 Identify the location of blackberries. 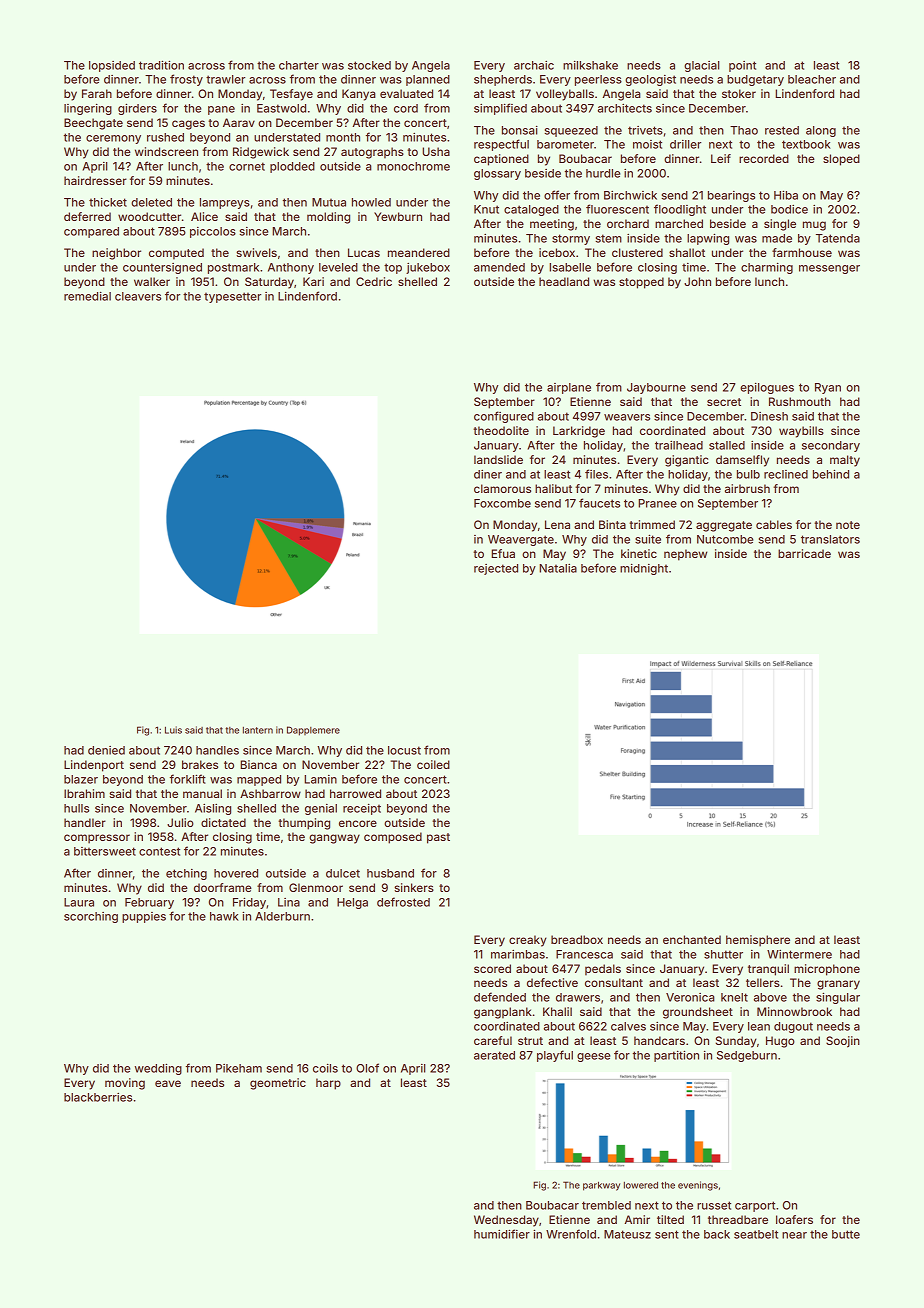
(98, 1097).
